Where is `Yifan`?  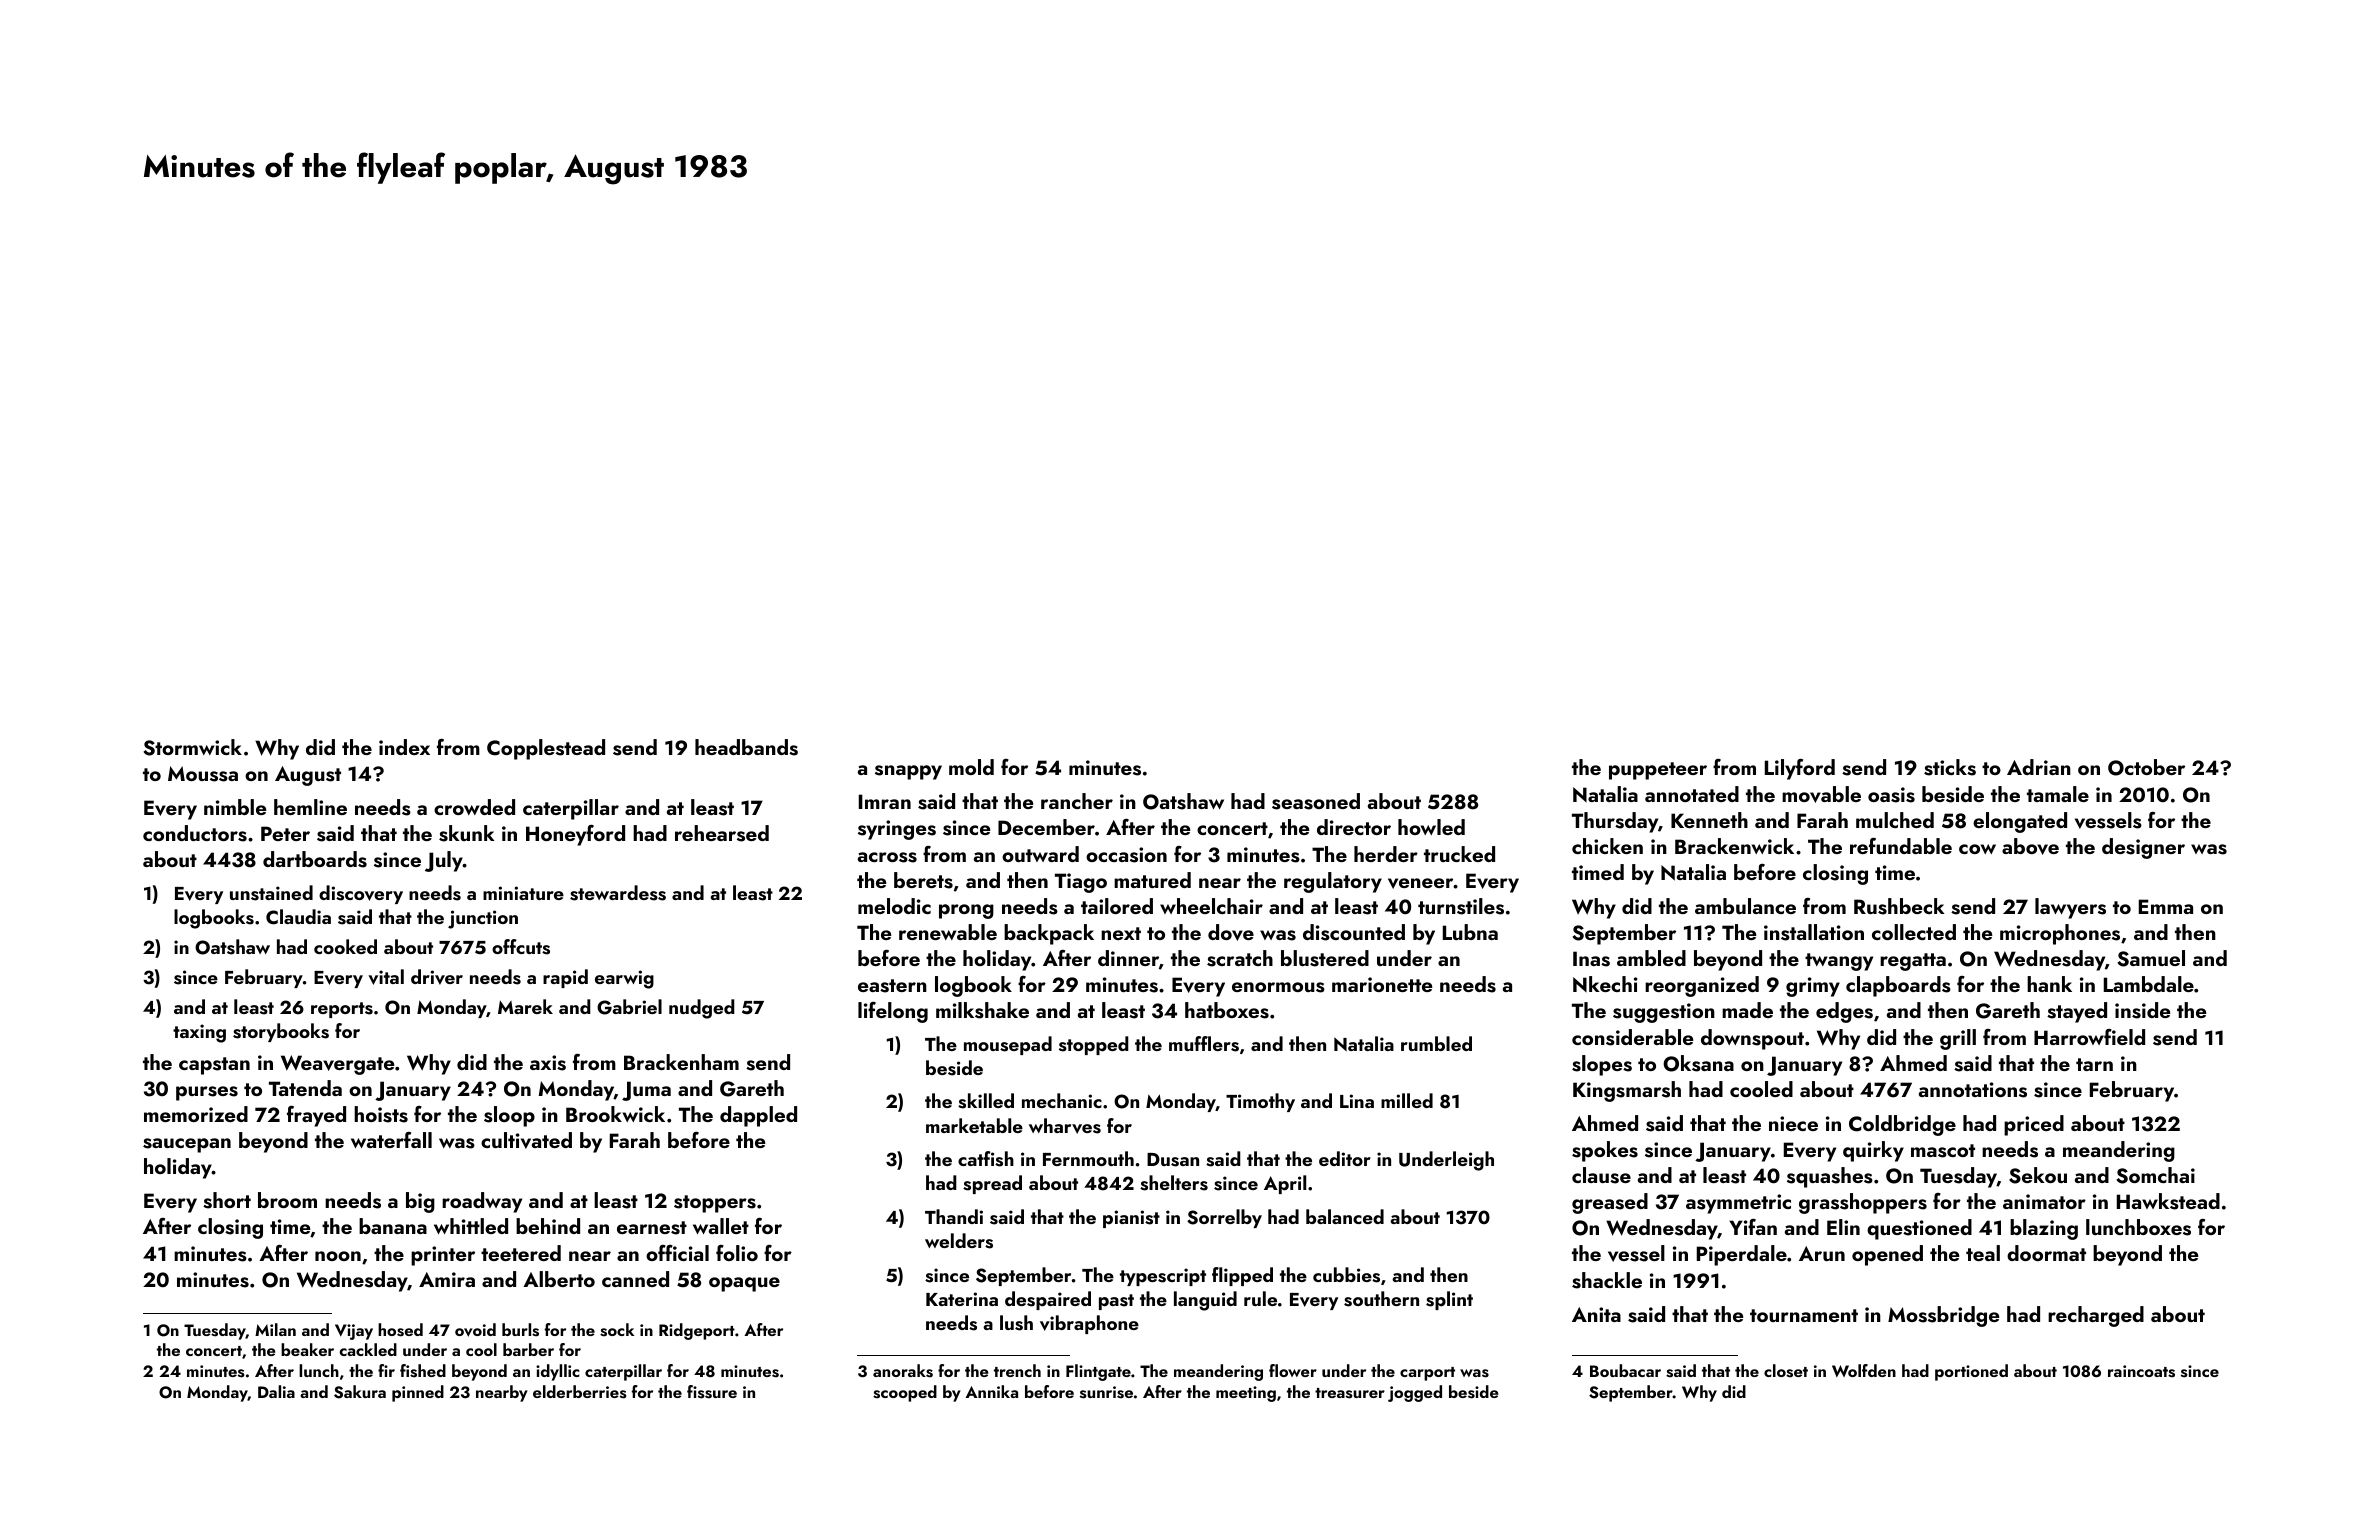
Yifan is located at coordinates (1753, 1227).
